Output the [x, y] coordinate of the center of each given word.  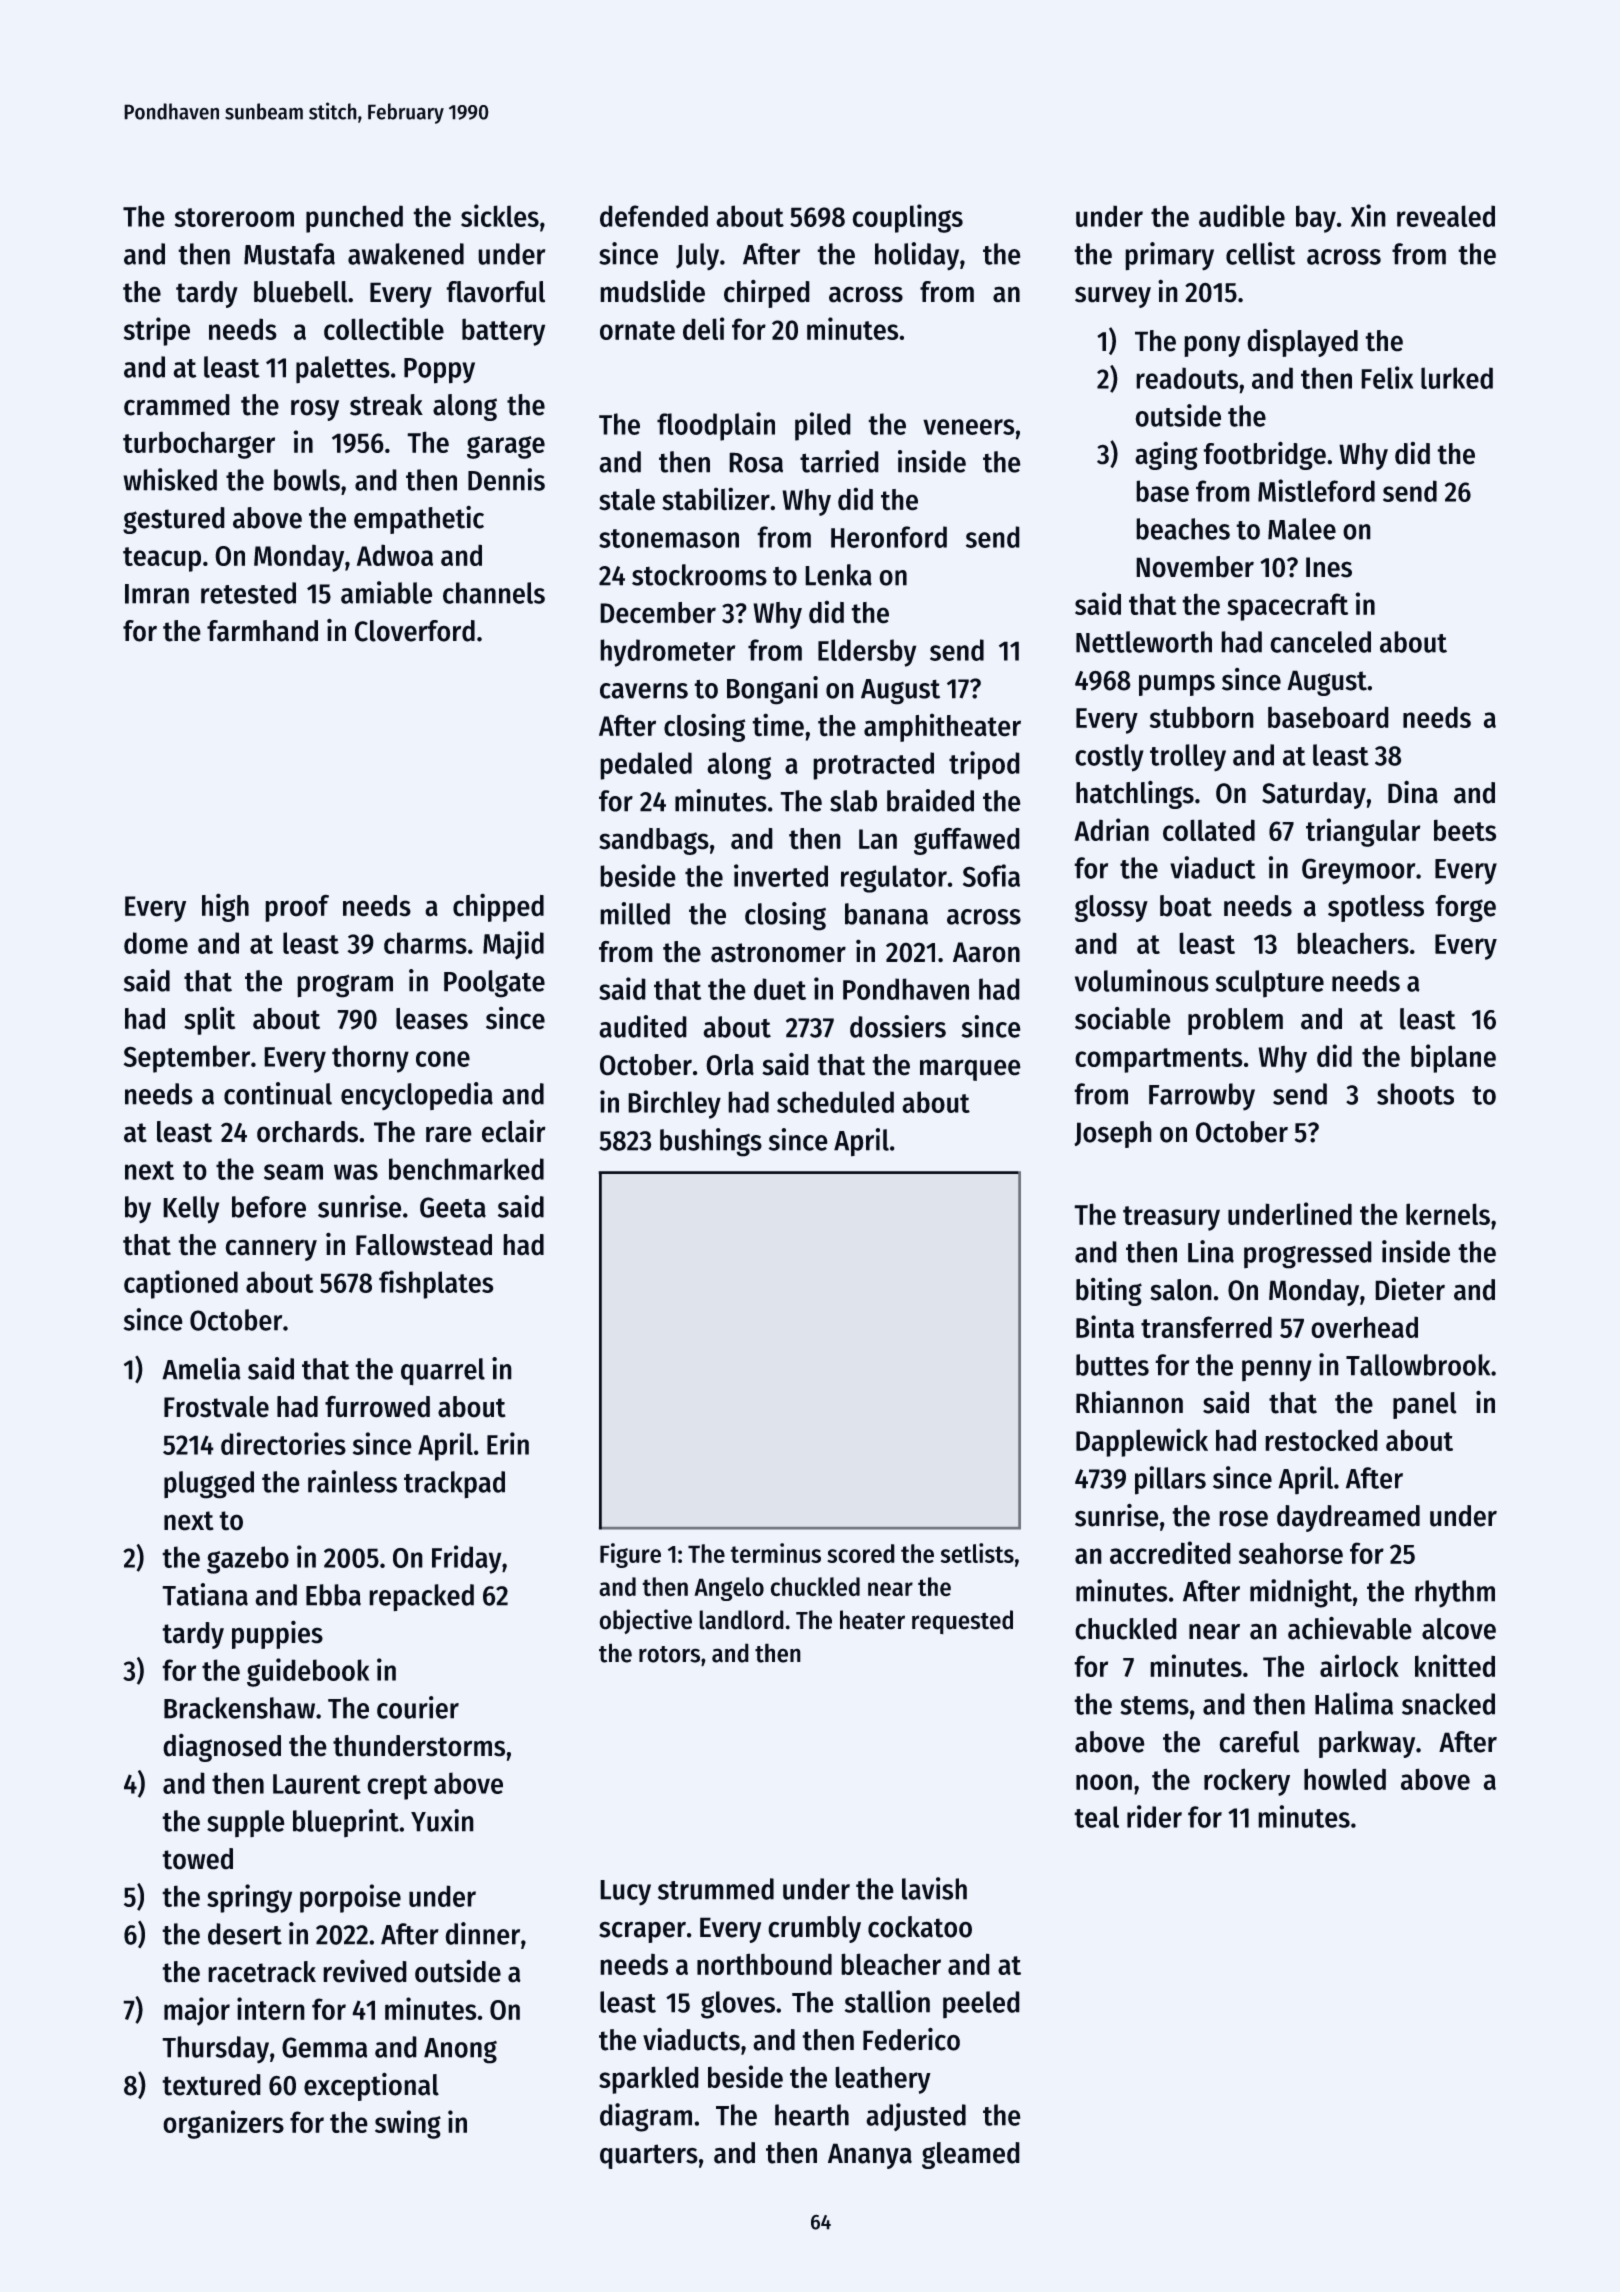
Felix [1387, 377]
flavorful [496, 291]
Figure [630, 1555]
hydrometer [668, 653]
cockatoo [920, 1927]
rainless [352, 1481]
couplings [908, 218]
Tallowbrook [1418, 1365]
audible [1242, 215]
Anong [460, 2050]
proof [297, 908]
